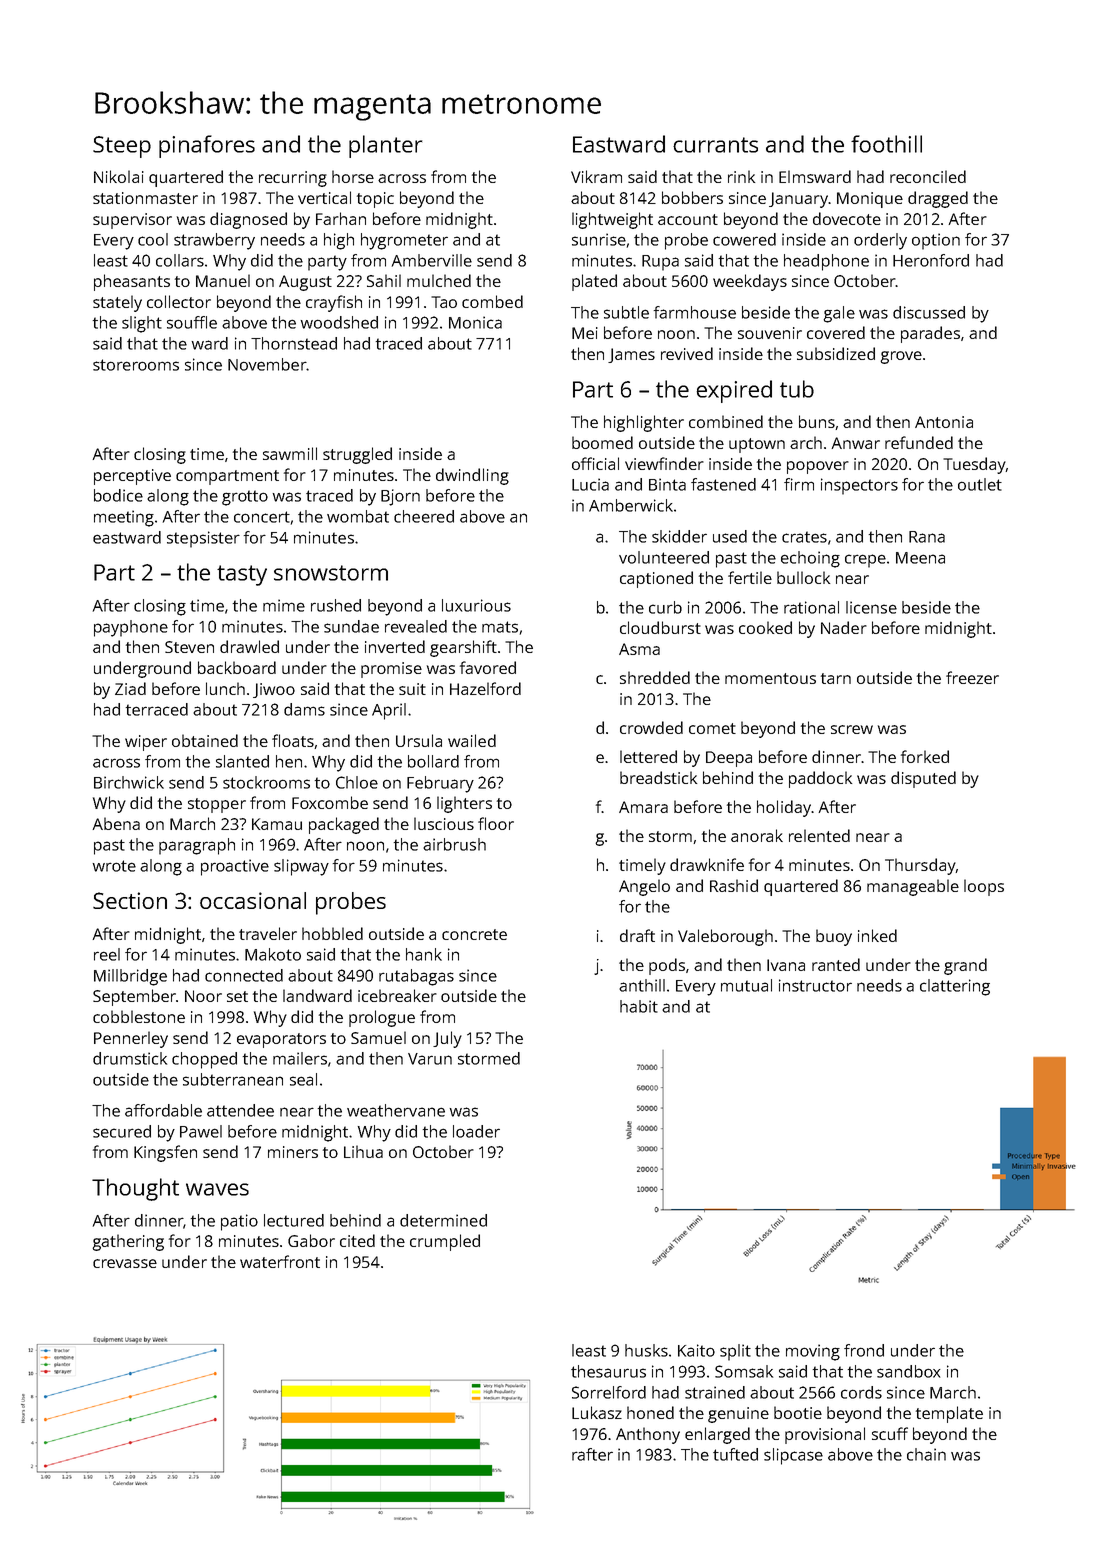 Image resolution: width=1105 pixels, height=1563 pixels. What do you see at coordinates (353, 176) in the document?
I see `horse` at bounding box center [353, 176].
